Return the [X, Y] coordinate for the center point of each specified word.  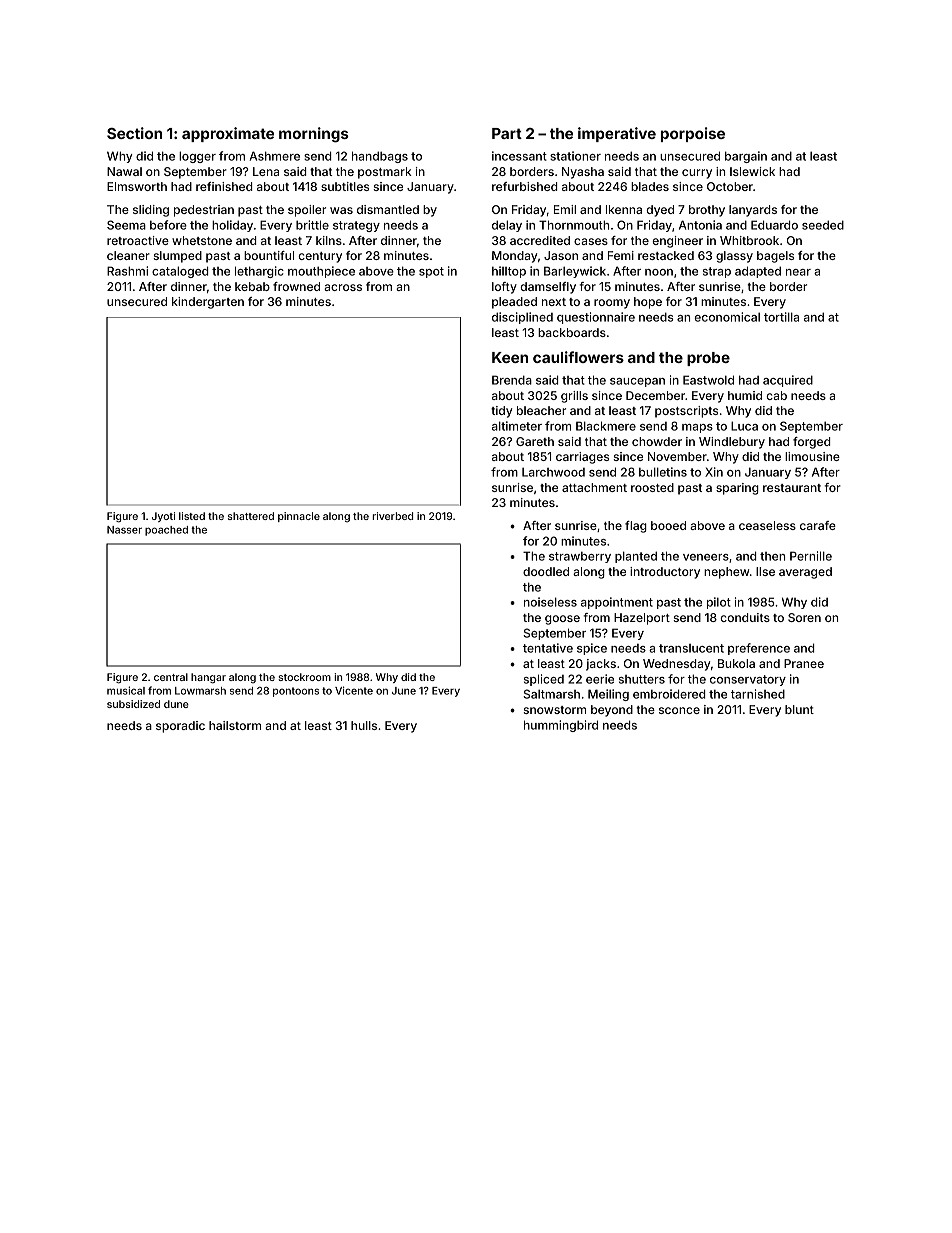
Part [507, 133]
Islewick [752, 171]
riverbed [392, 516]
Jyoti [163, 517]
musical [126, 690]
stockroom [304, 677]
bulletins [663, 472]
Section [134, 133]
